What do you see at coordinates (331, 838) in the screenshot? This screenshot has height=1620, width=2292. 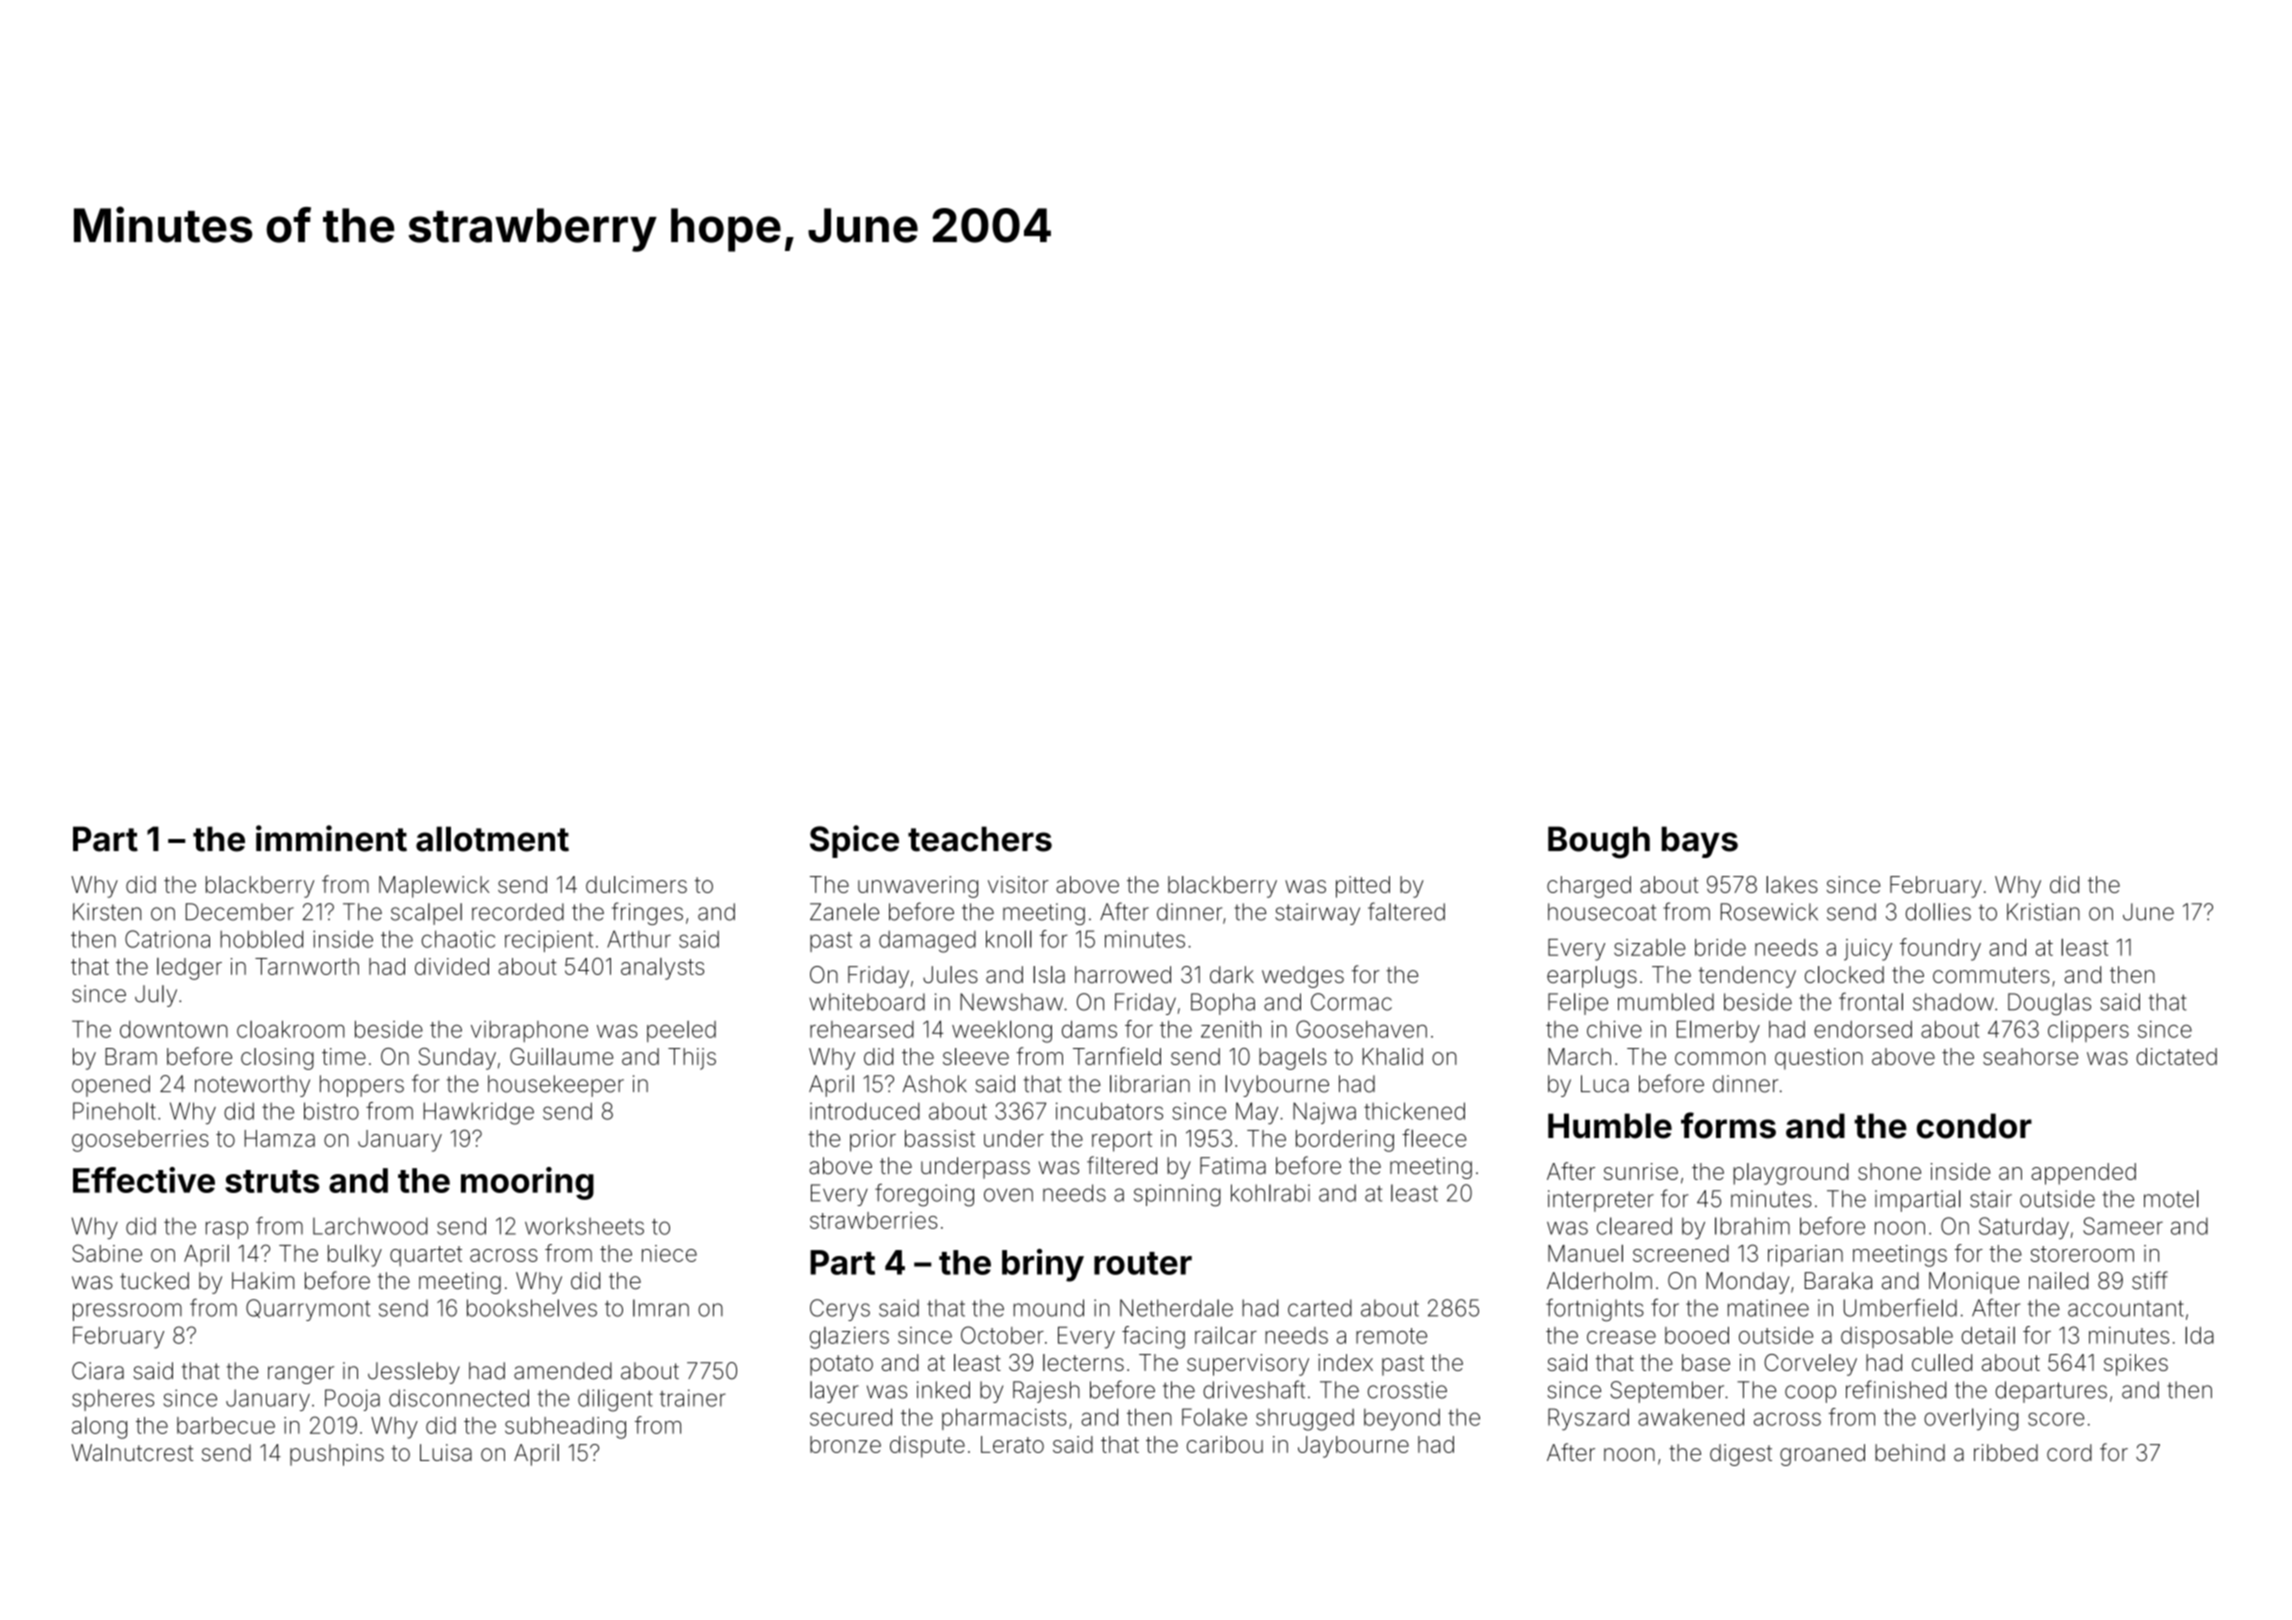 I see `imminent` at bounding box center [331, 838].
